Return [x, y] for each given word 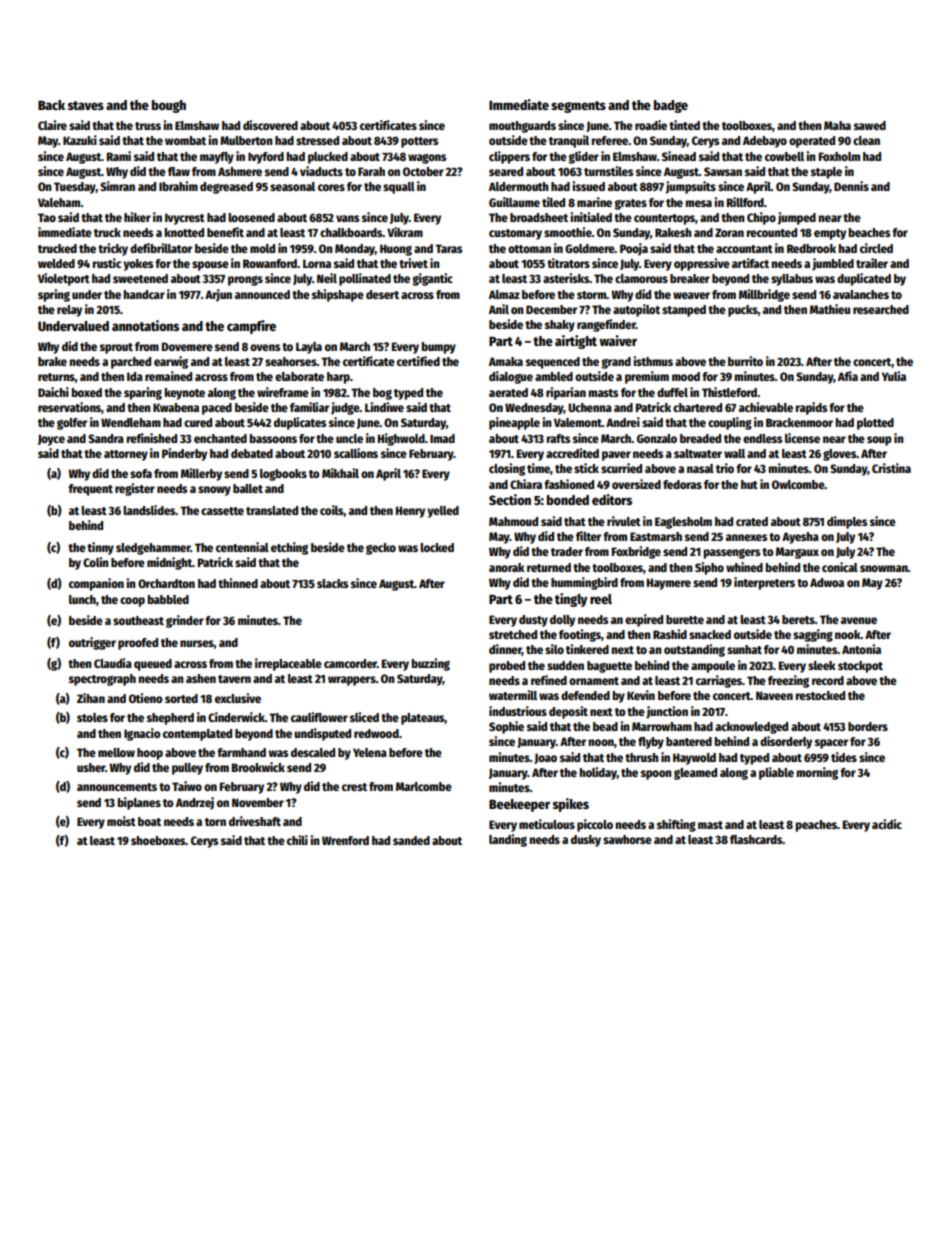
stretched [513, 634]
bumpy [439, 348]
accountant [744, 249]
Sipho [709, 568]
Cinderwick [236, 717]
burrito [745, 361]
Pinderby [184, 454]
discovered [270, 125]
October [423, 171]
